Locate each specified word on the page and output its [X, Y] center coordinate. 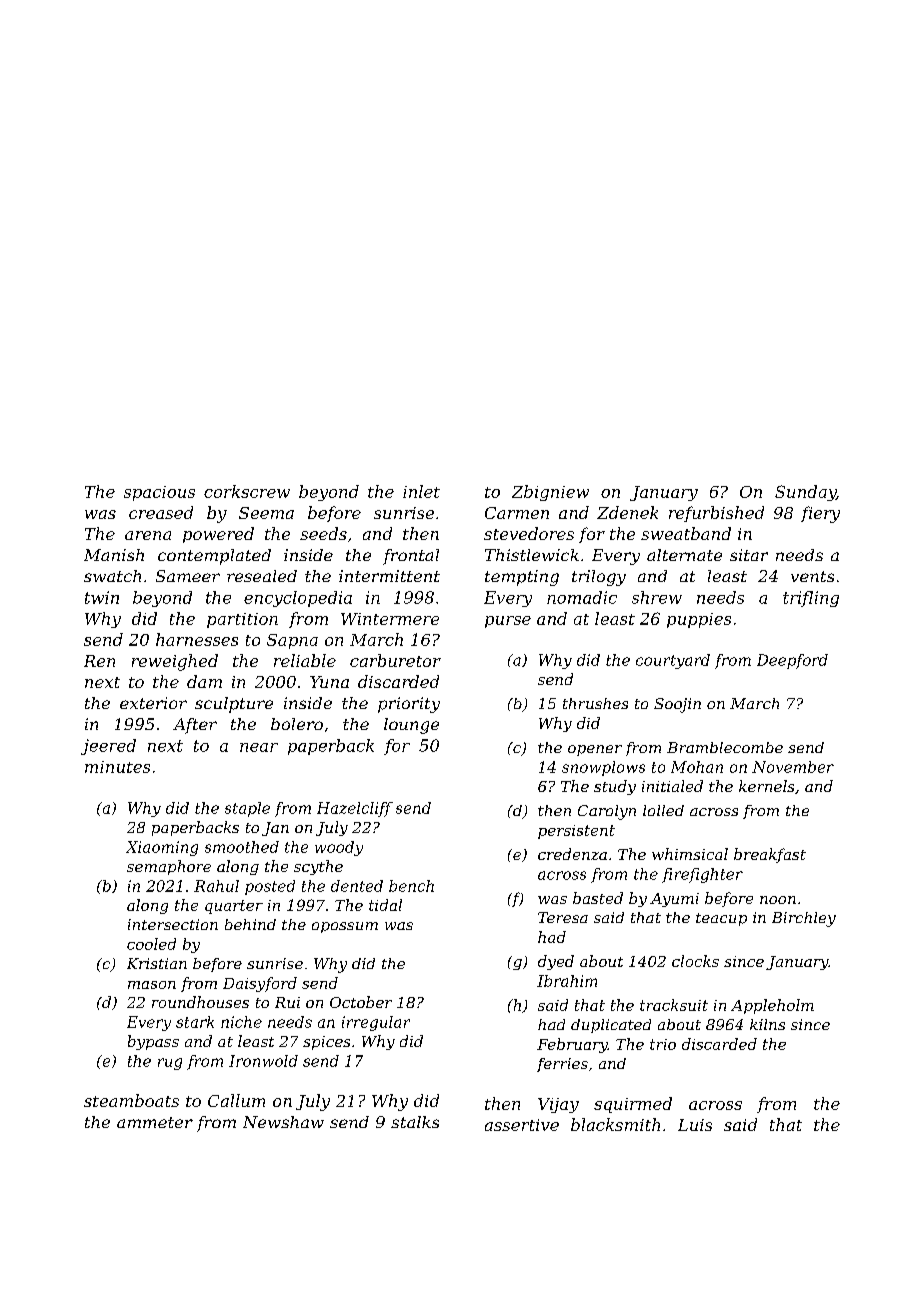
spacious [159, 493]
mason [152, 985]
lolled [663, 810]
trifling [811, 599]
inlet [421, 491]
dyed [556, 962]
